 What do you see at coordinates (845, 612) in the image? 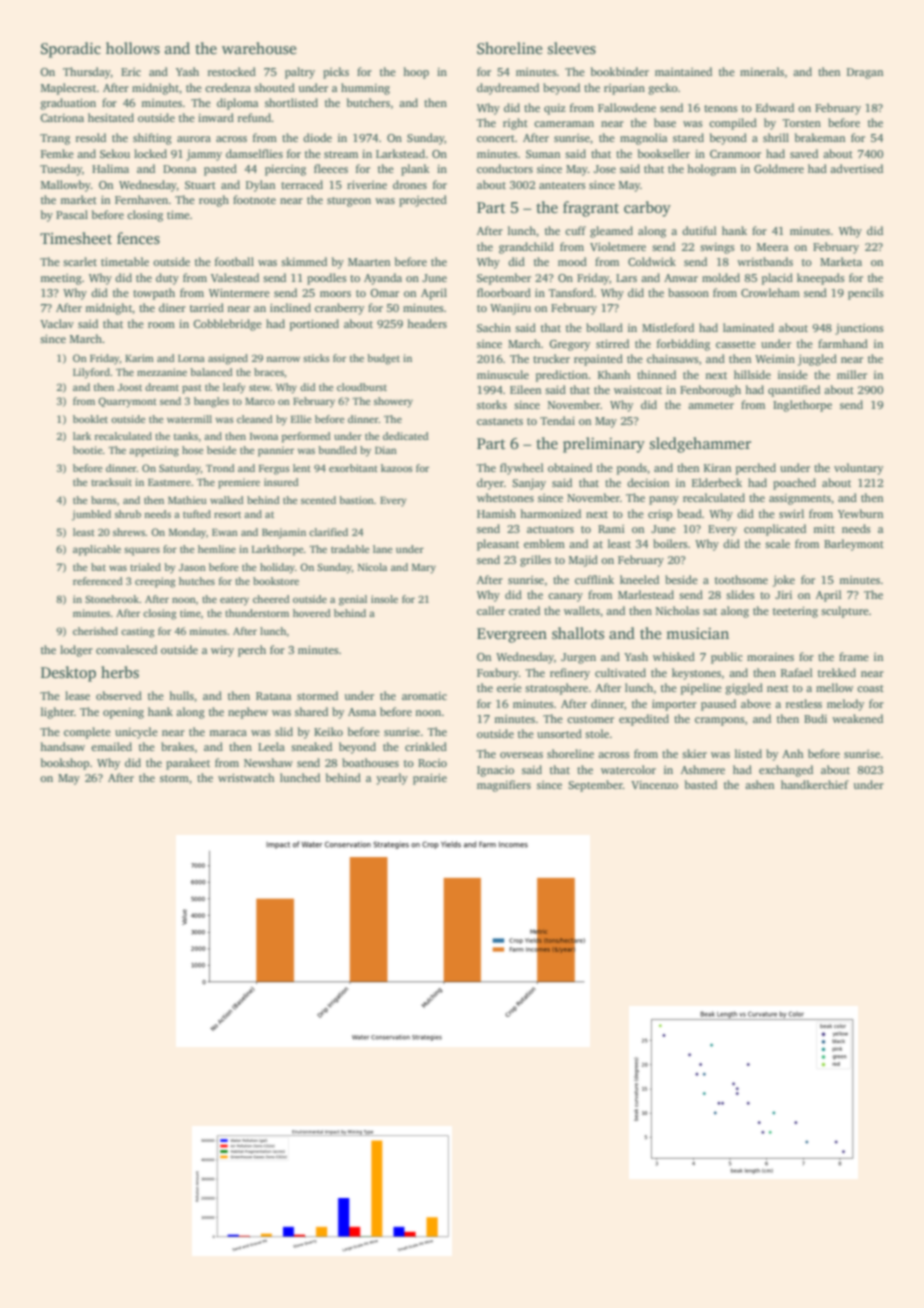
I see `sculpture` at bounding box center [845, 612].
